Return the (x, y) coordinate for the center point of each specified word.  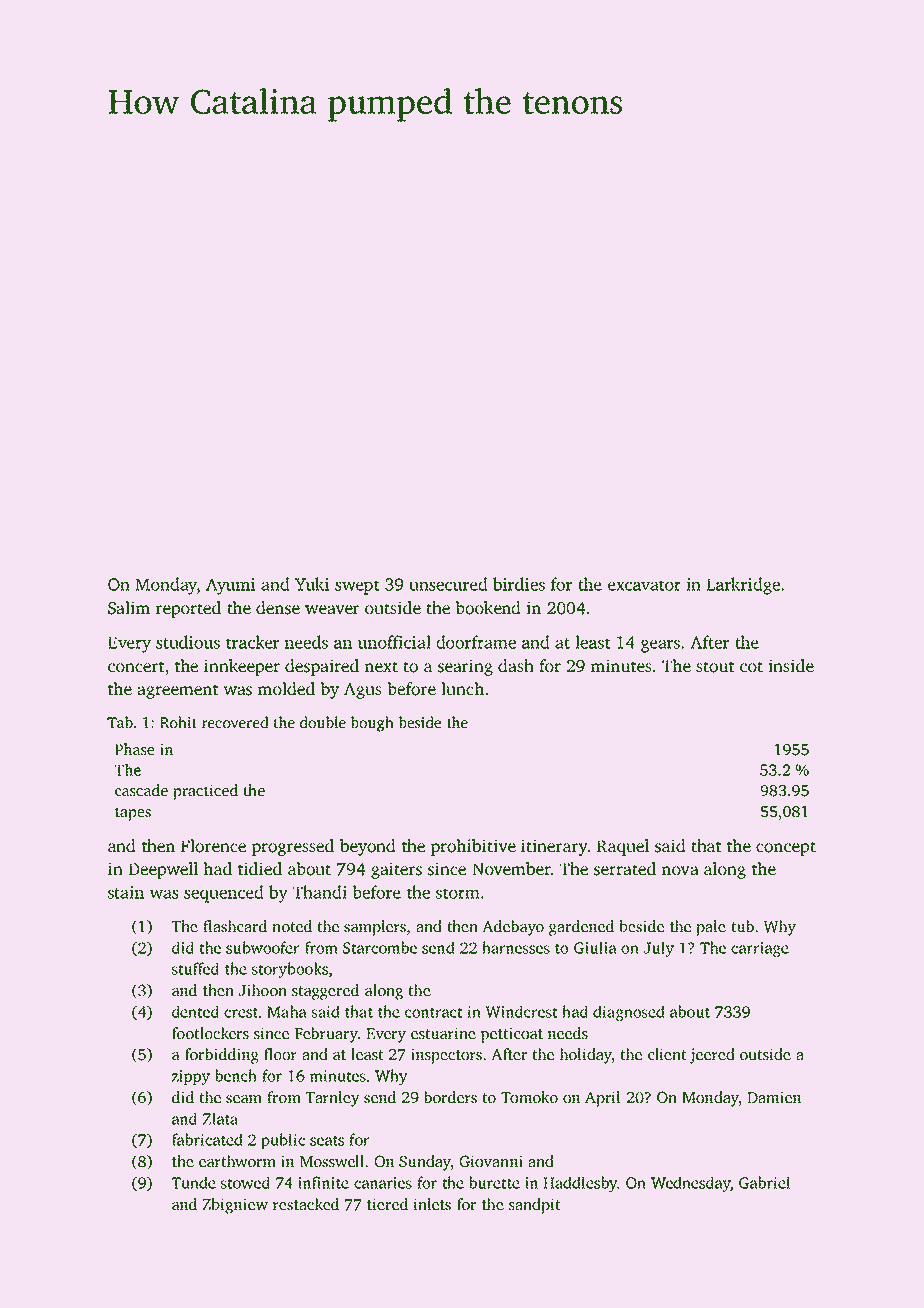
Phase (135, 749)
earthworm (237, 1161)
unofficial (394, 642)
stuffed (195, 968)
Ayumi (230, 586)
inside (791, 666)
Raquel (622, 847)
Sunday (425, 1163)
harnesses (516, 947)
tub (743, 926)
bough (372, 724)
